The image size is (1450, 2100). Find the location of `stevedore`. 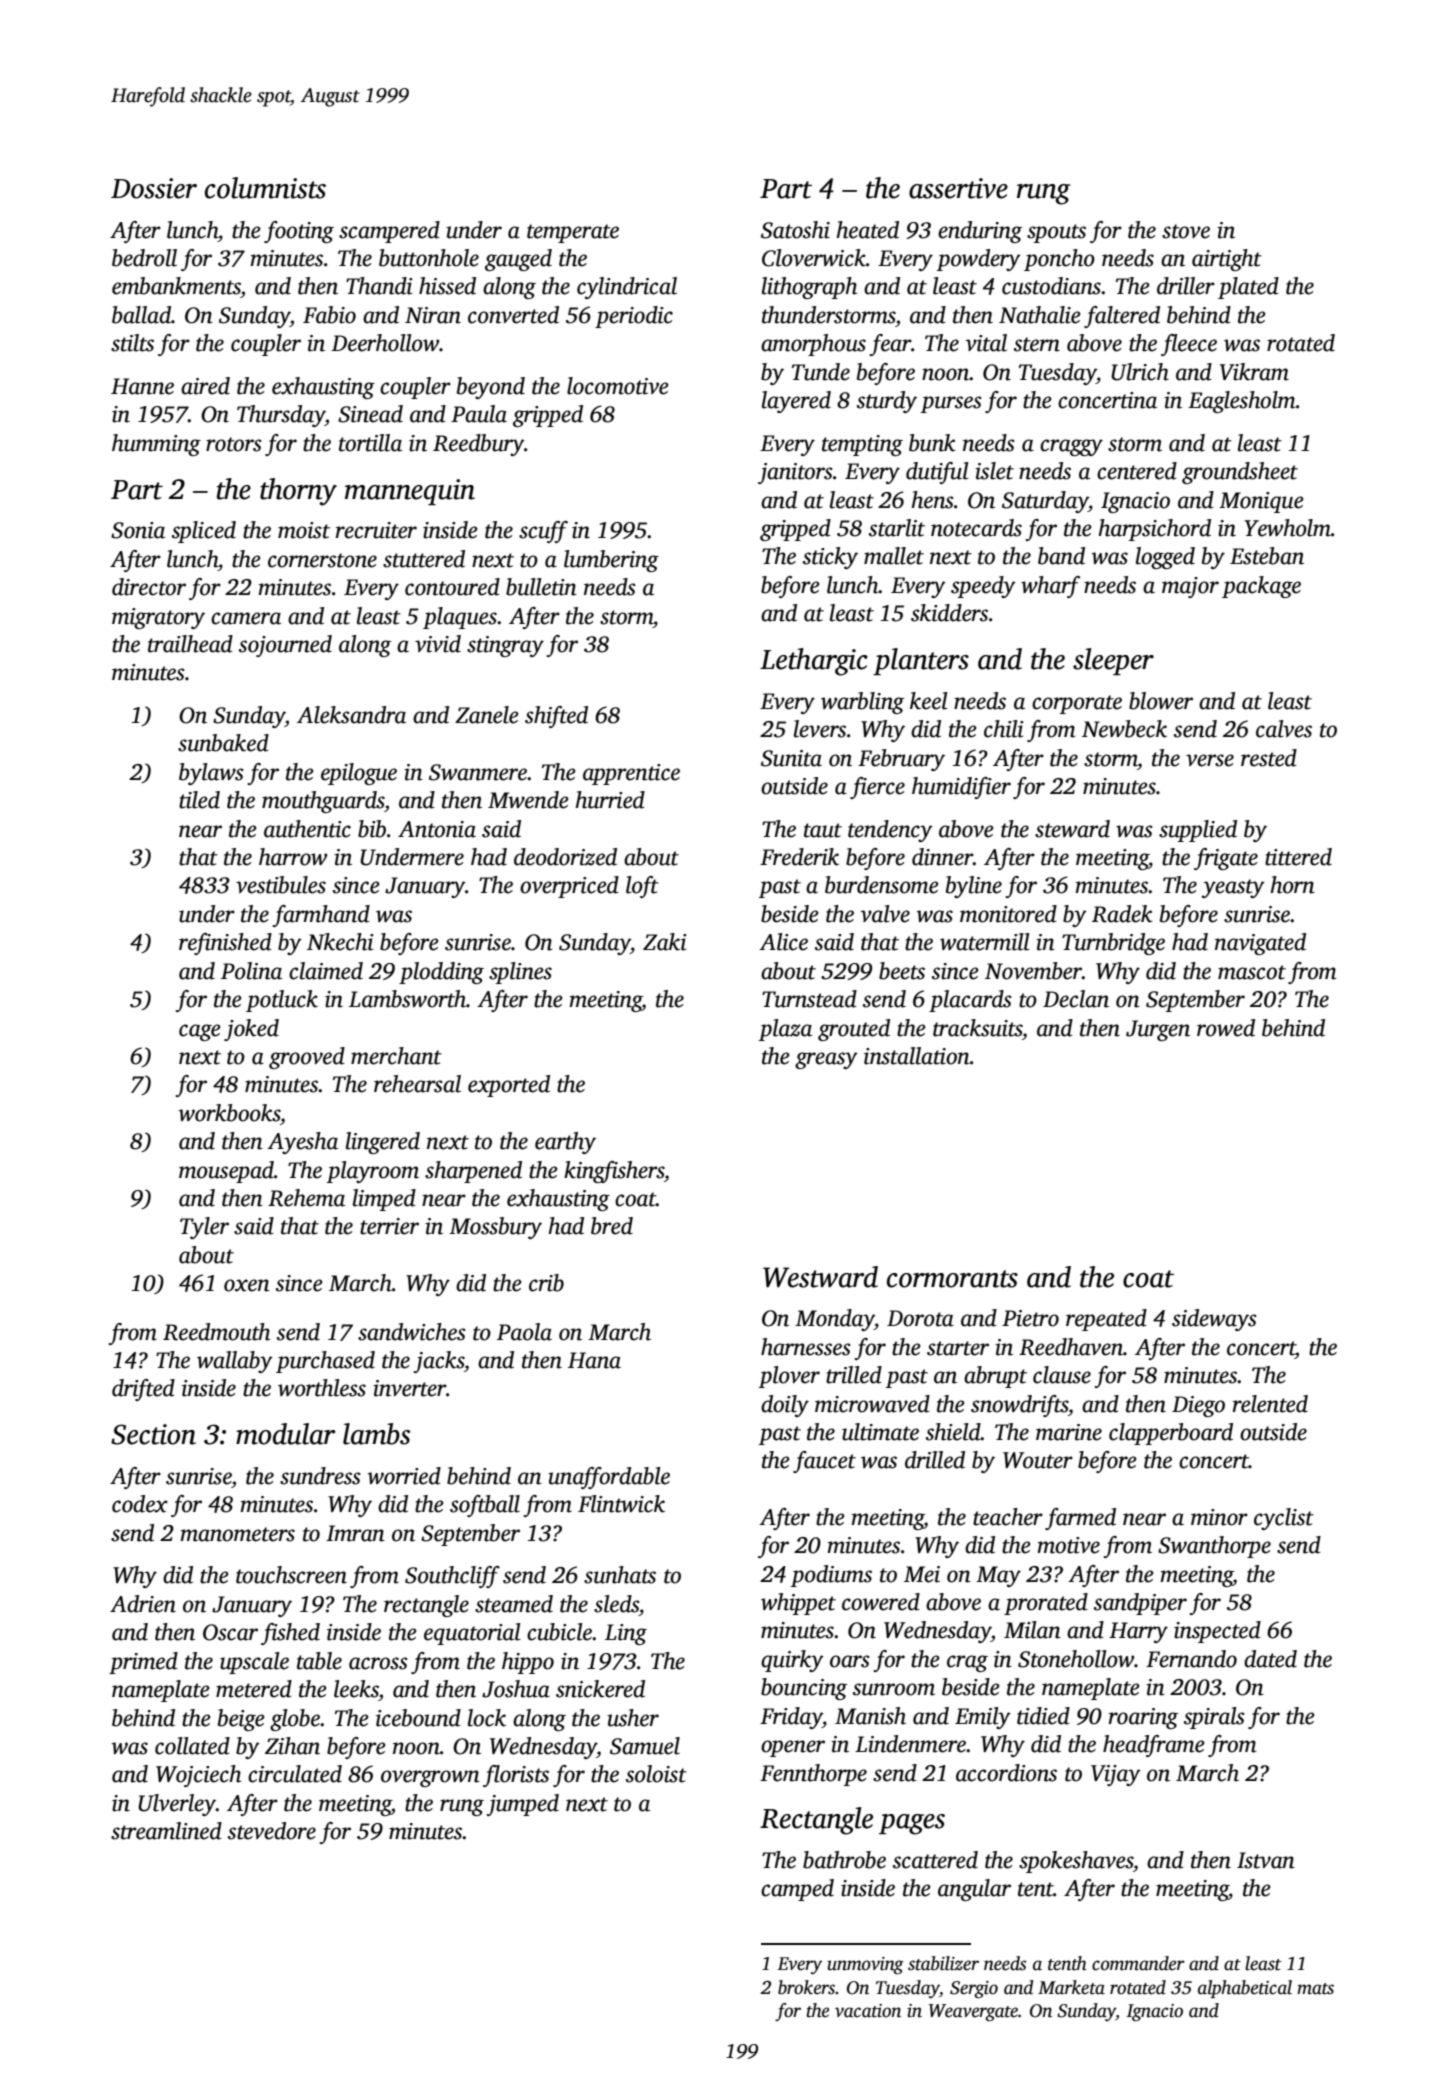

stevedore is located at coordinates (272, 1831).
